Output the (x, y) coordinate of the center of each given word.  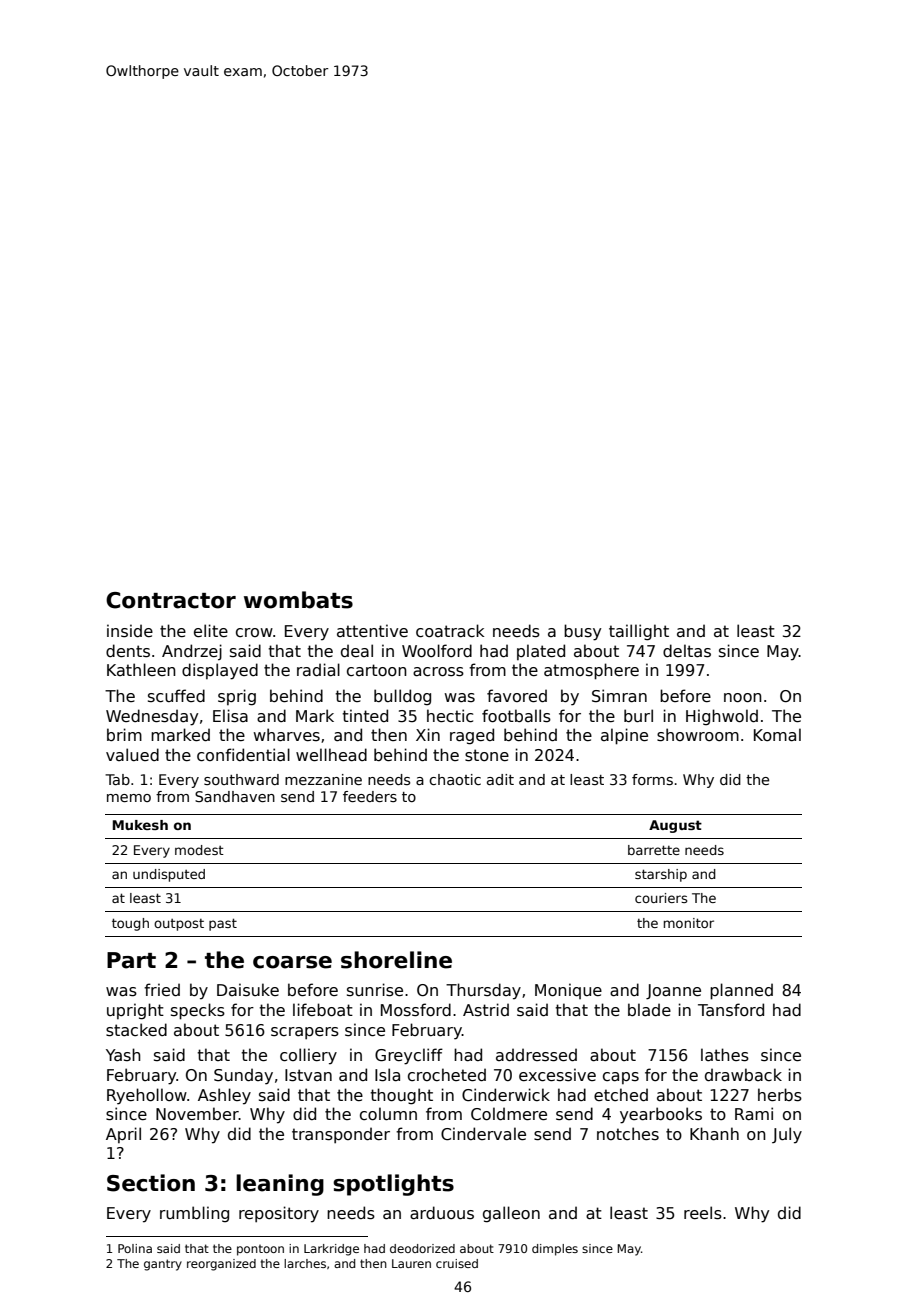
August (675, 826)
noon (743, 697)
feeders (370, 796)
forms (652, 779)
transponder (341, 1135)
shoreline (396, 960)
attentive (372, 630)
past (223, 924)
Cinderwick (506, 1095)
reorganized (221, 1265)
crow (254, 632)
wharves (287, 735)
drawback (743, 1075)
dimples (555, 1250)
